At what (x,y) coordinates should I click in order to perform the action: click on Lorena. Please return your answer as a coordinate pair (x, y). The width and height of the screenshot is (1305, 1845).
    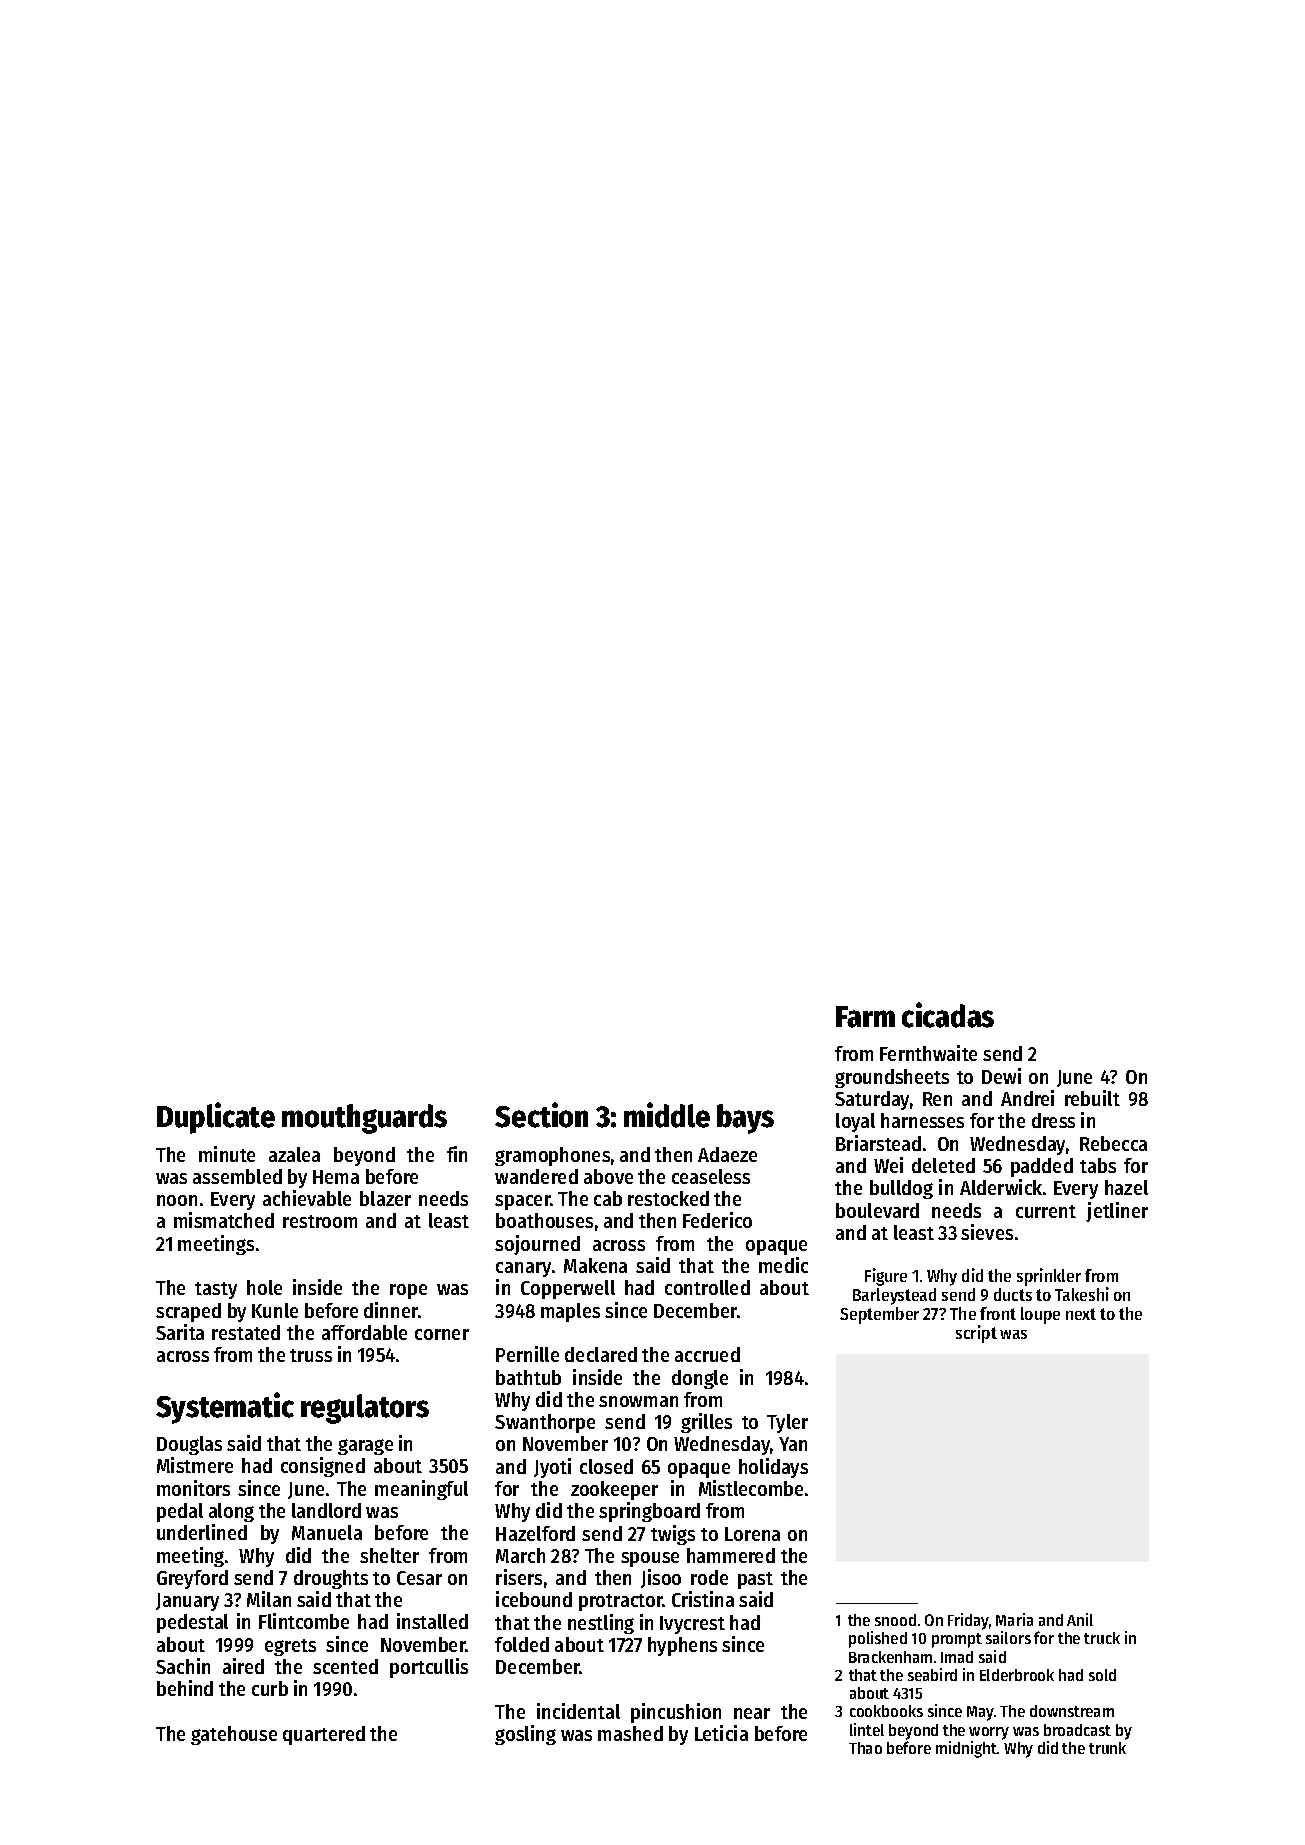
    Looking at the image, I should click on (752, 1534).
